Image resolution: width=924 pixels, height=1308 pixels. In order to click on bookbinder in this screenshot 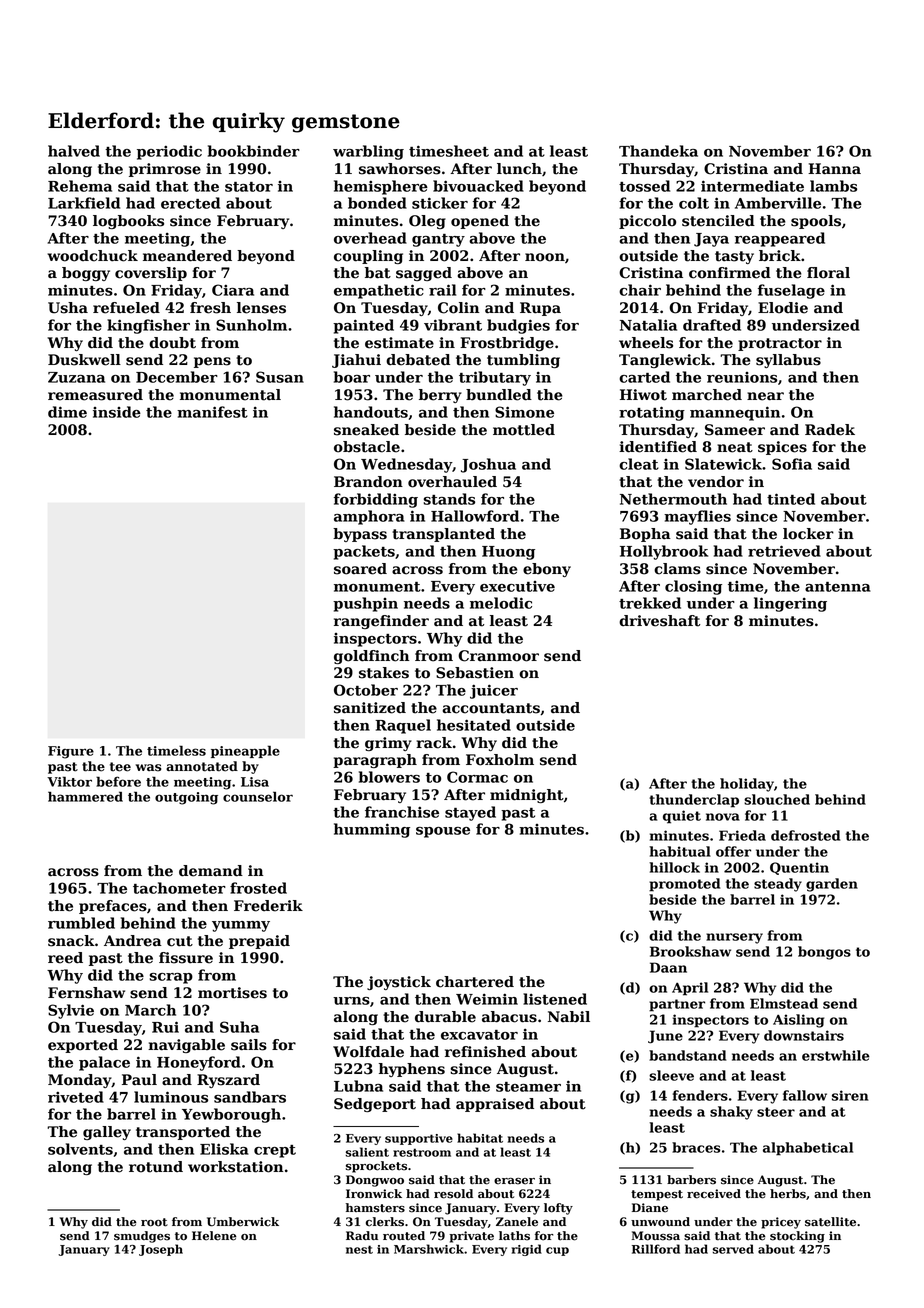, I will do `click(254, 151)`.
